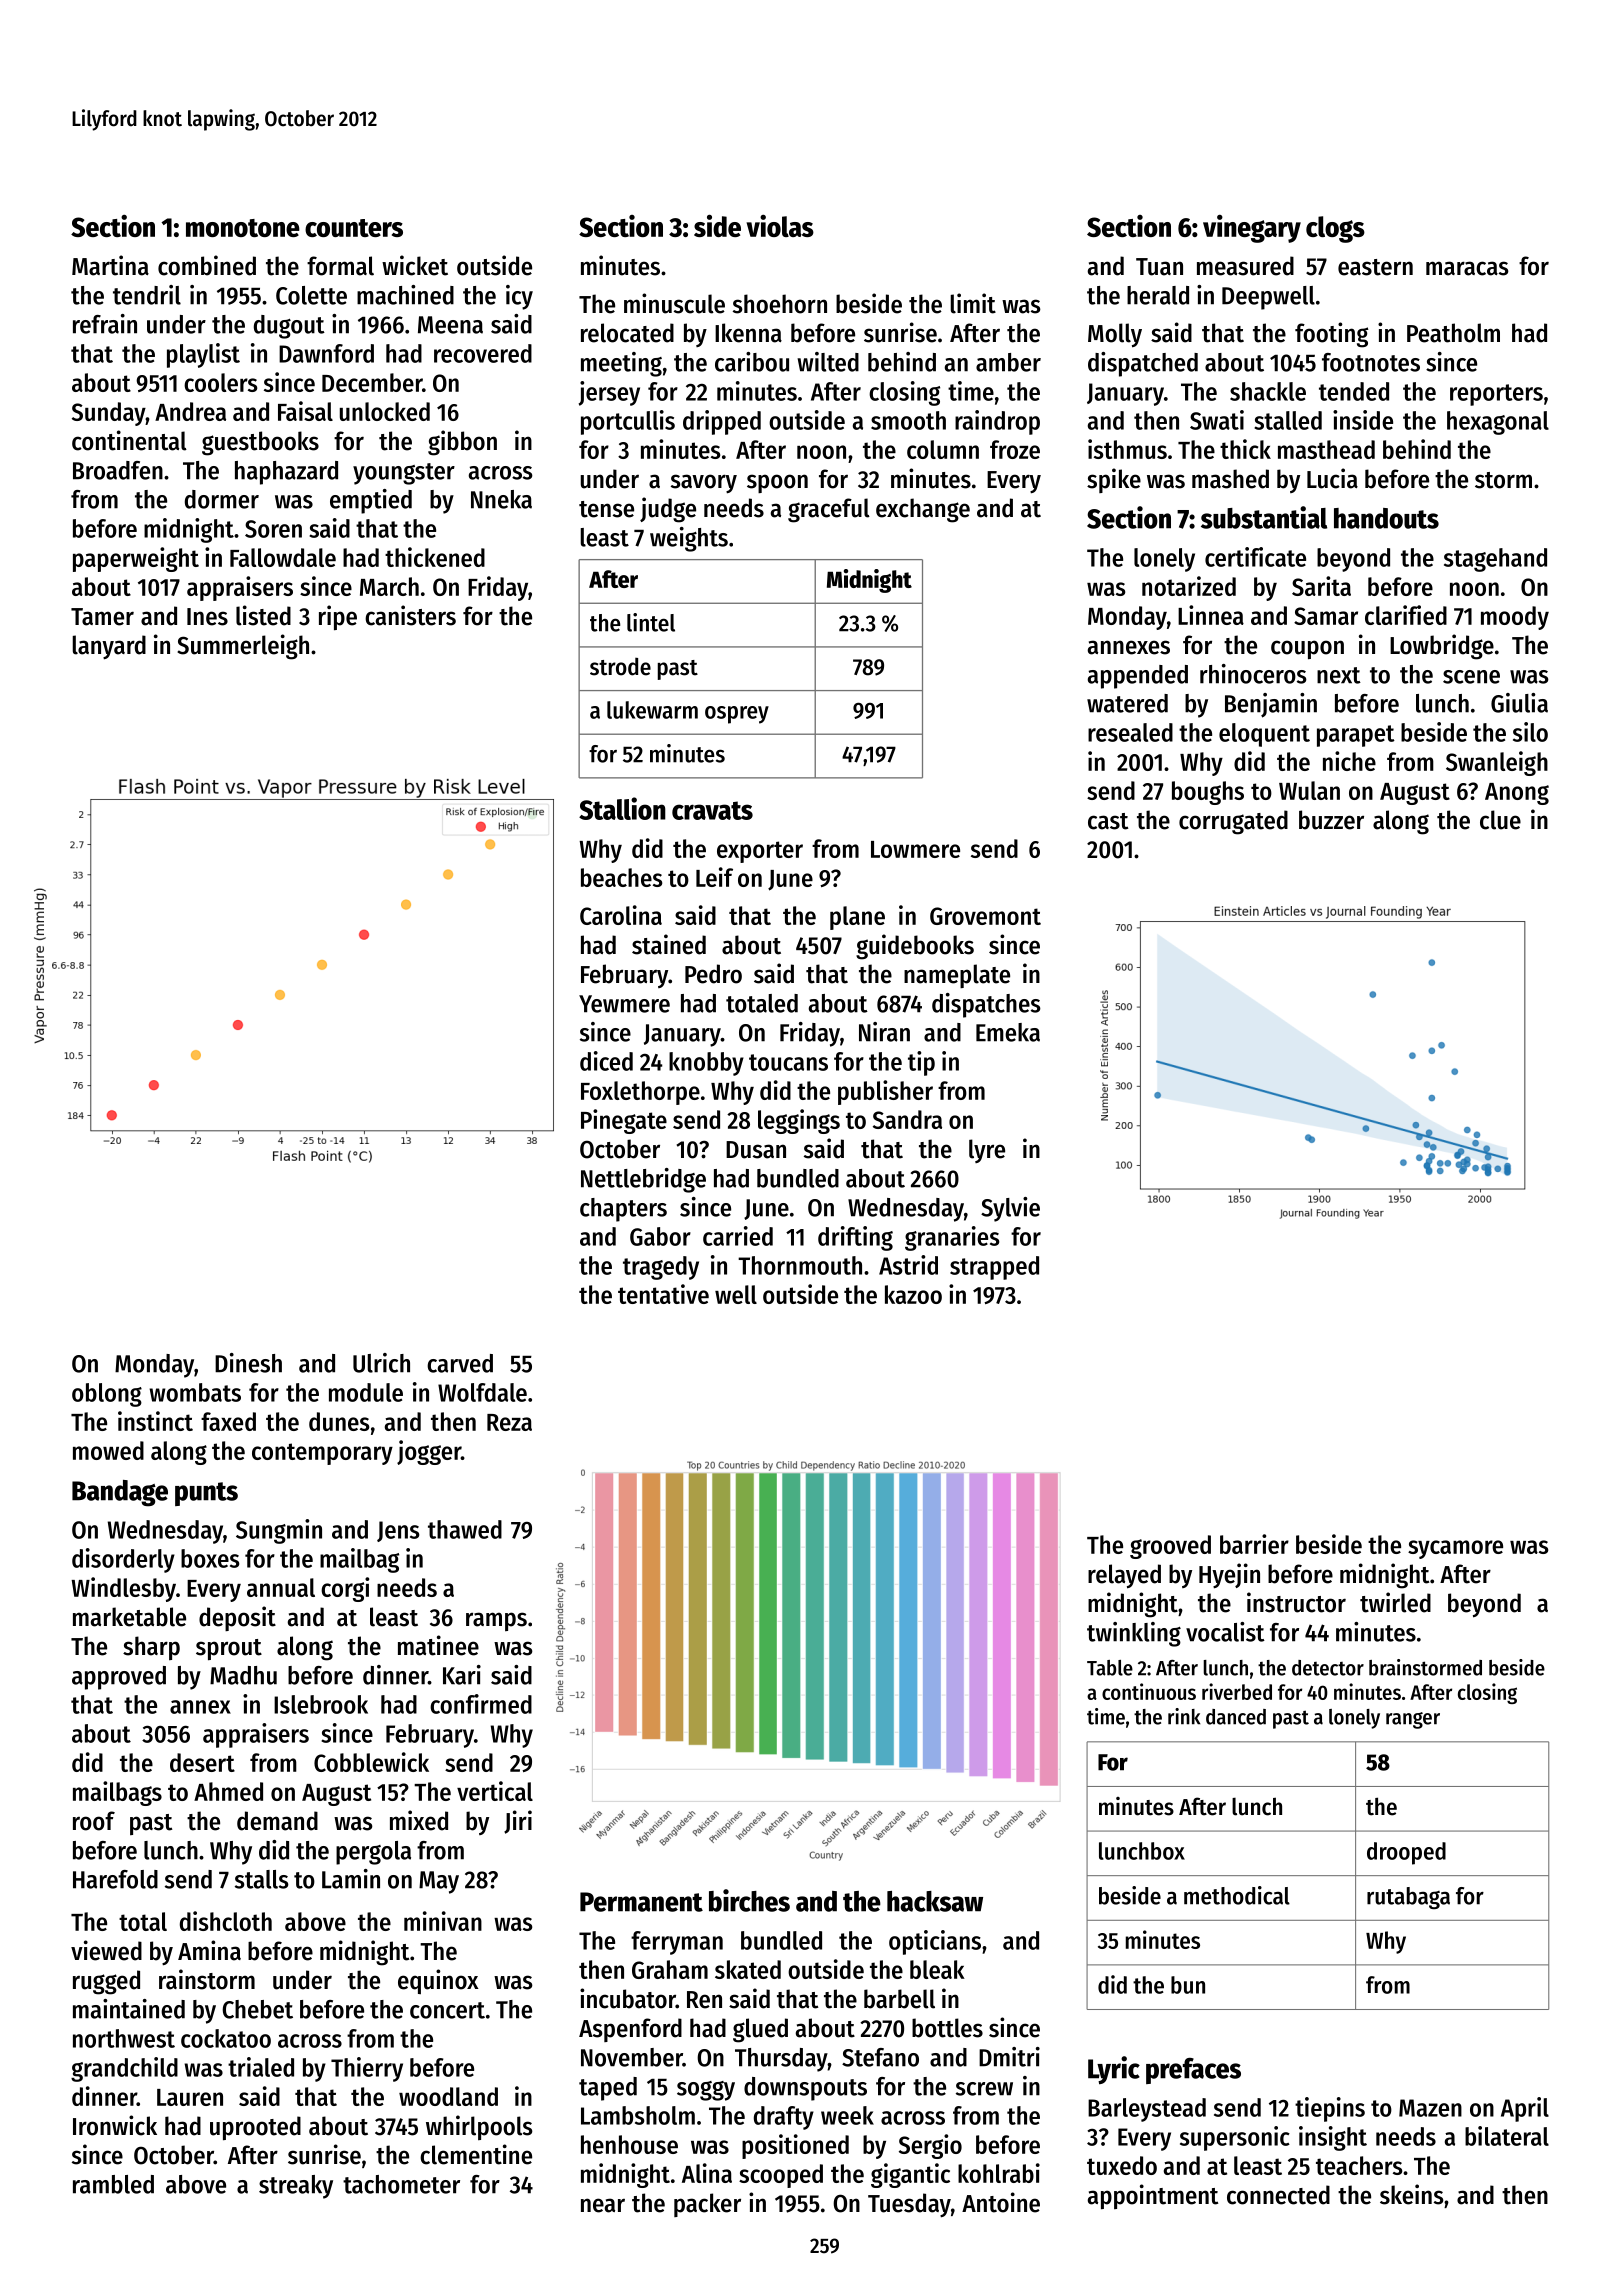 This image has height=2292, width=1620. What do you see at coordinates (994, 1268) in the image?
I see `strapped` at bounding box center [994, 1268].
